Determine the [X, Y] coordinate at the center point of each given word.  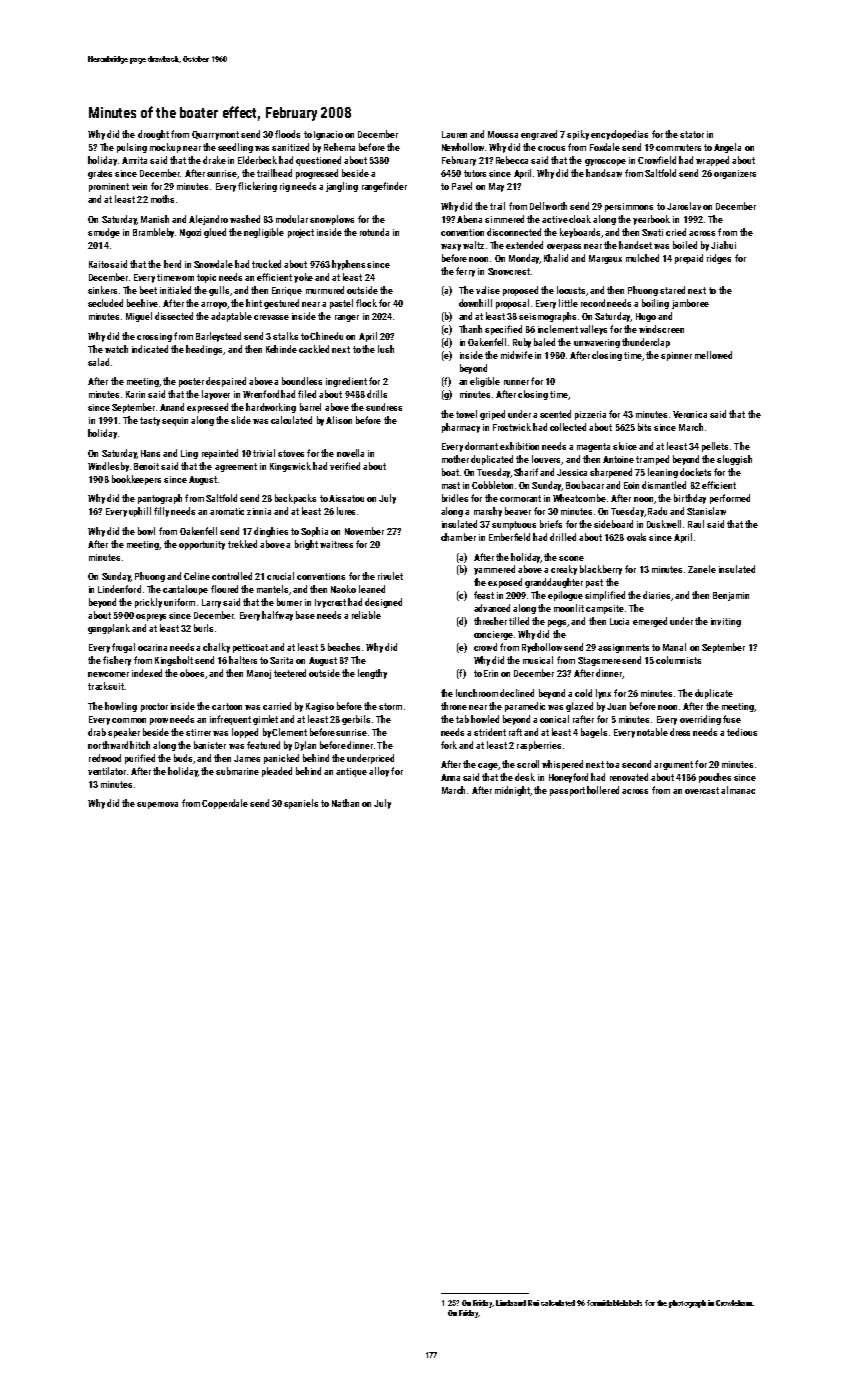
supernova [157, 805]
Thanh [470, 329]
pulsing [132, 148]
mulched [642, 258]
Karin [135, 394]
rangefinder [384, 187]
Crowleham [734, 1303]
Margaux [605, 259]
